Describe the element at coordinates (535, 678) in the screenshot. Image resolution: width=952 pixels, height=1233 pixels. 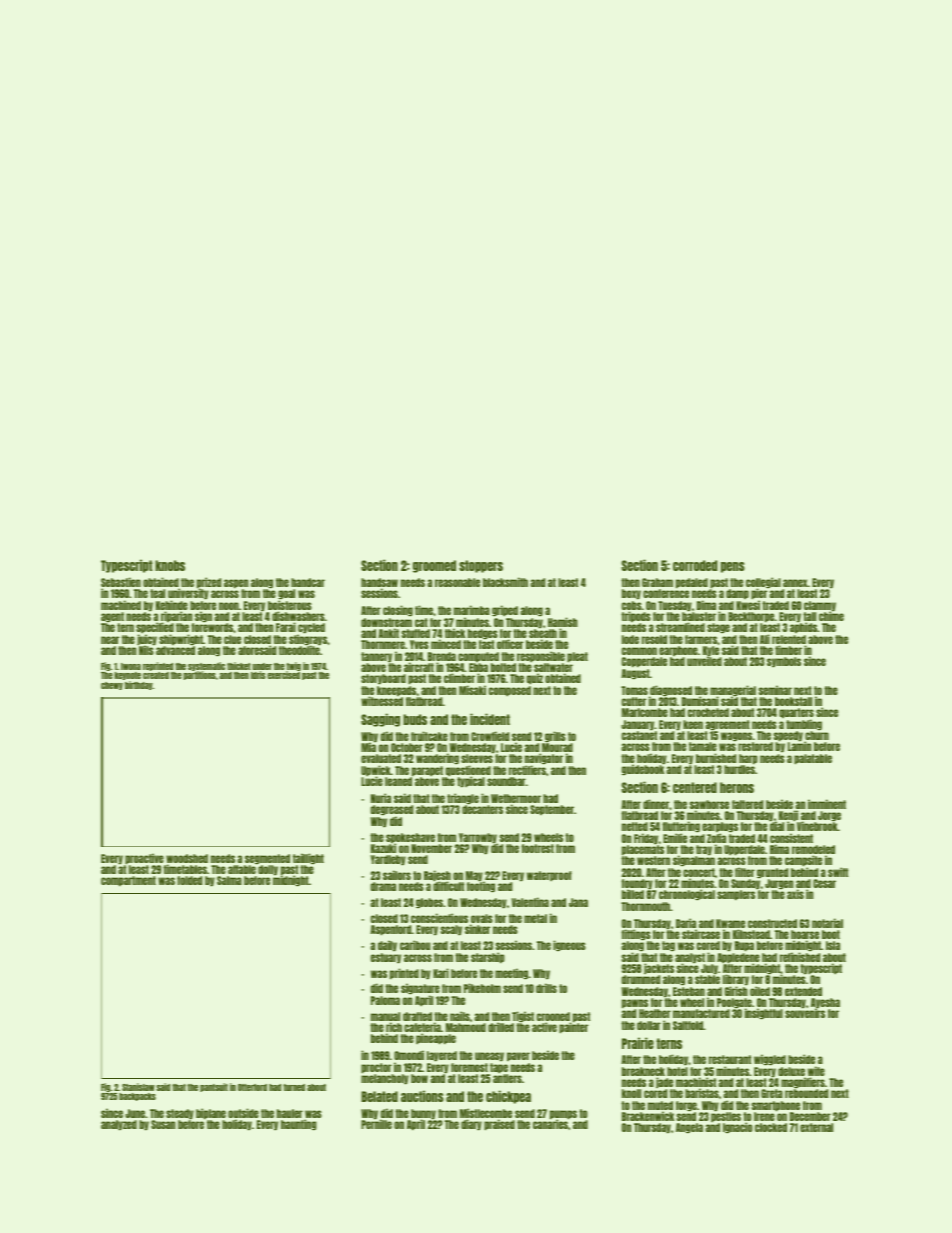
I see `quiz` at that location.
